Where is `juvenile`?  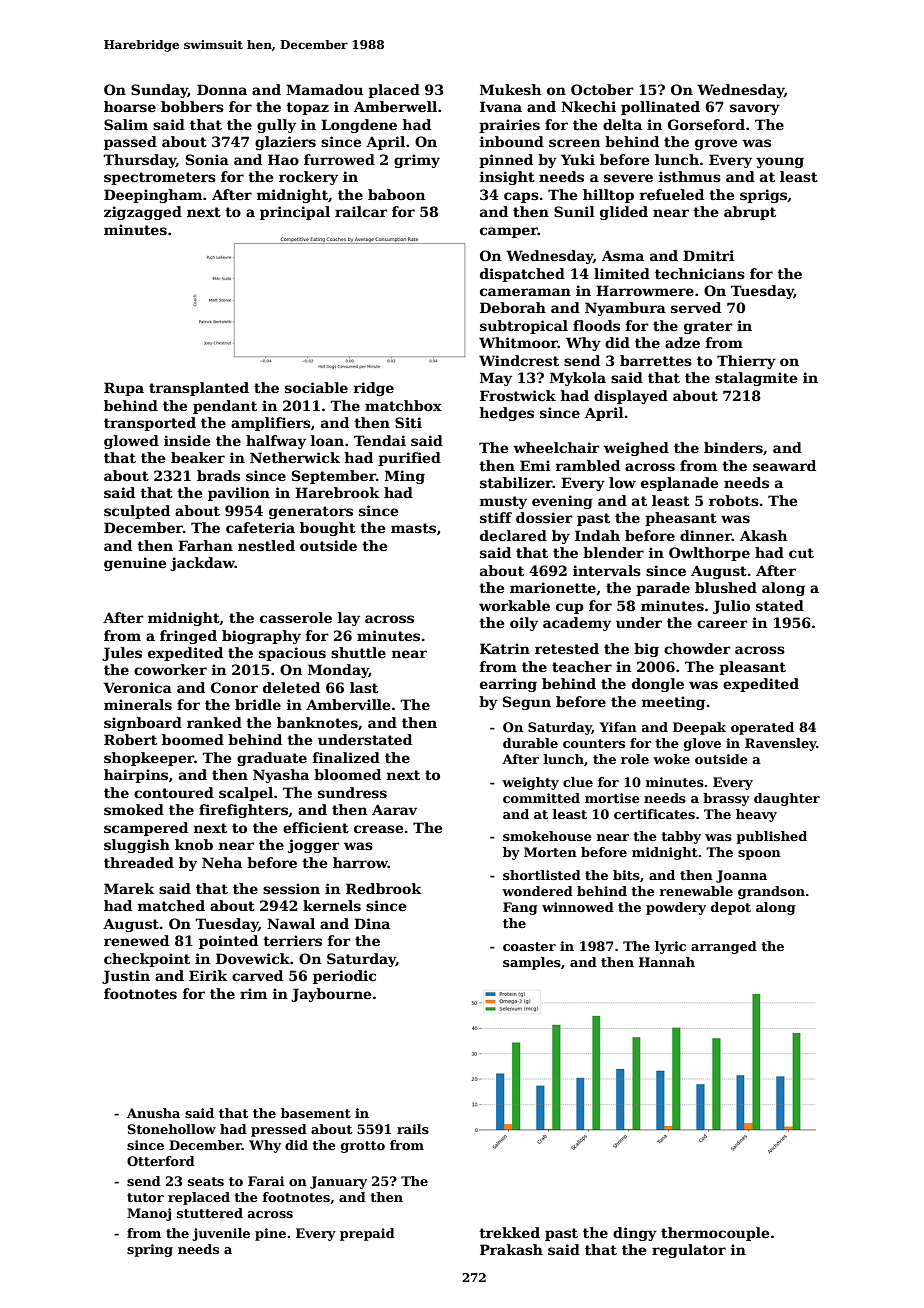 juvenile is located at coordinates (221, 1234).
